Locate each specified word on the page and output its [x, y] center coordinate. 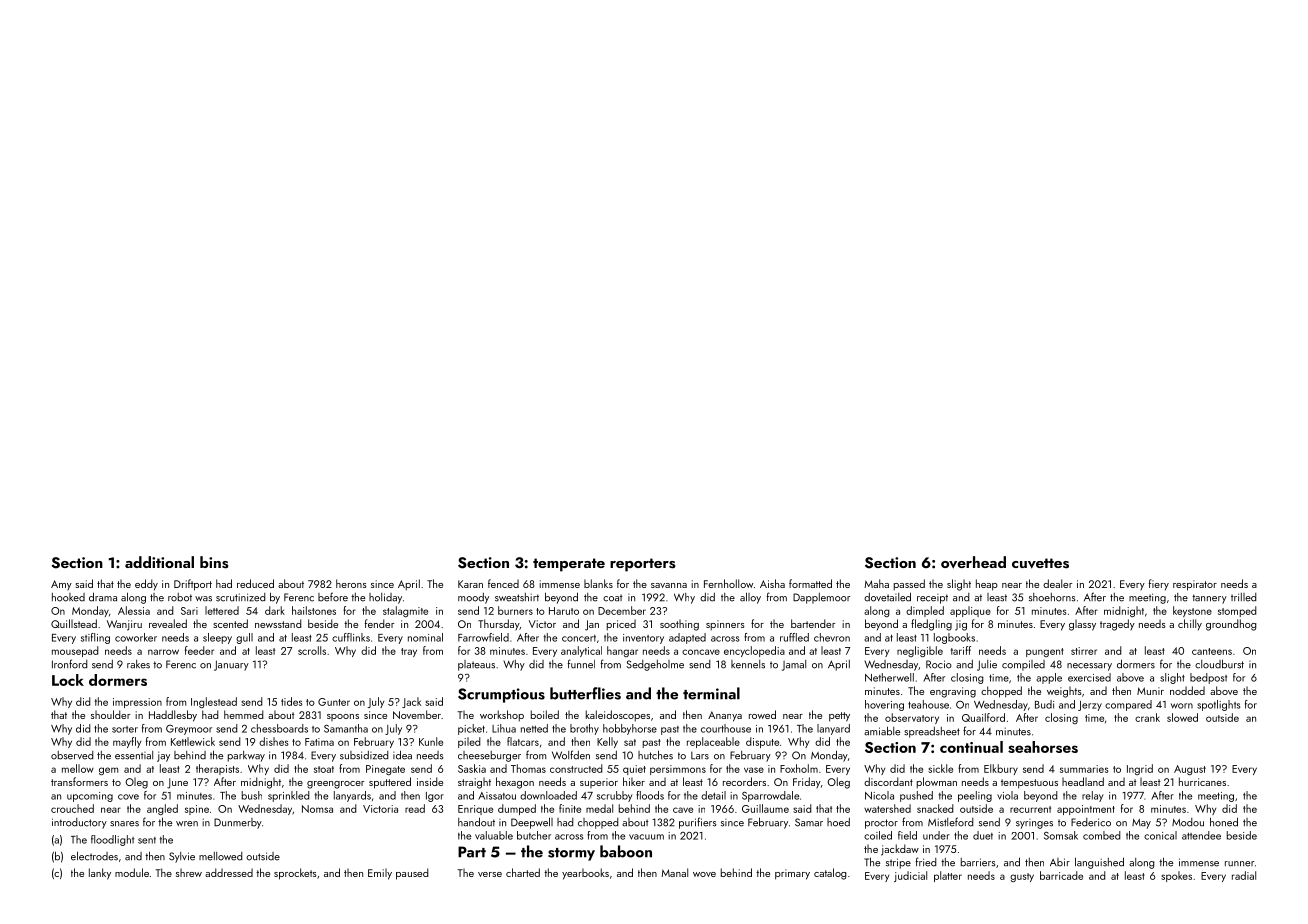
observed [72, 755]
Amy [61, 585]
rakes [138, 664]
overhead [973, 562]
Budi [1044, 704]
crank [1147, 717]
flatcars [523, 741]
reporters [642, 565]
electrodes [94, 856]
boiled [545, 714]
